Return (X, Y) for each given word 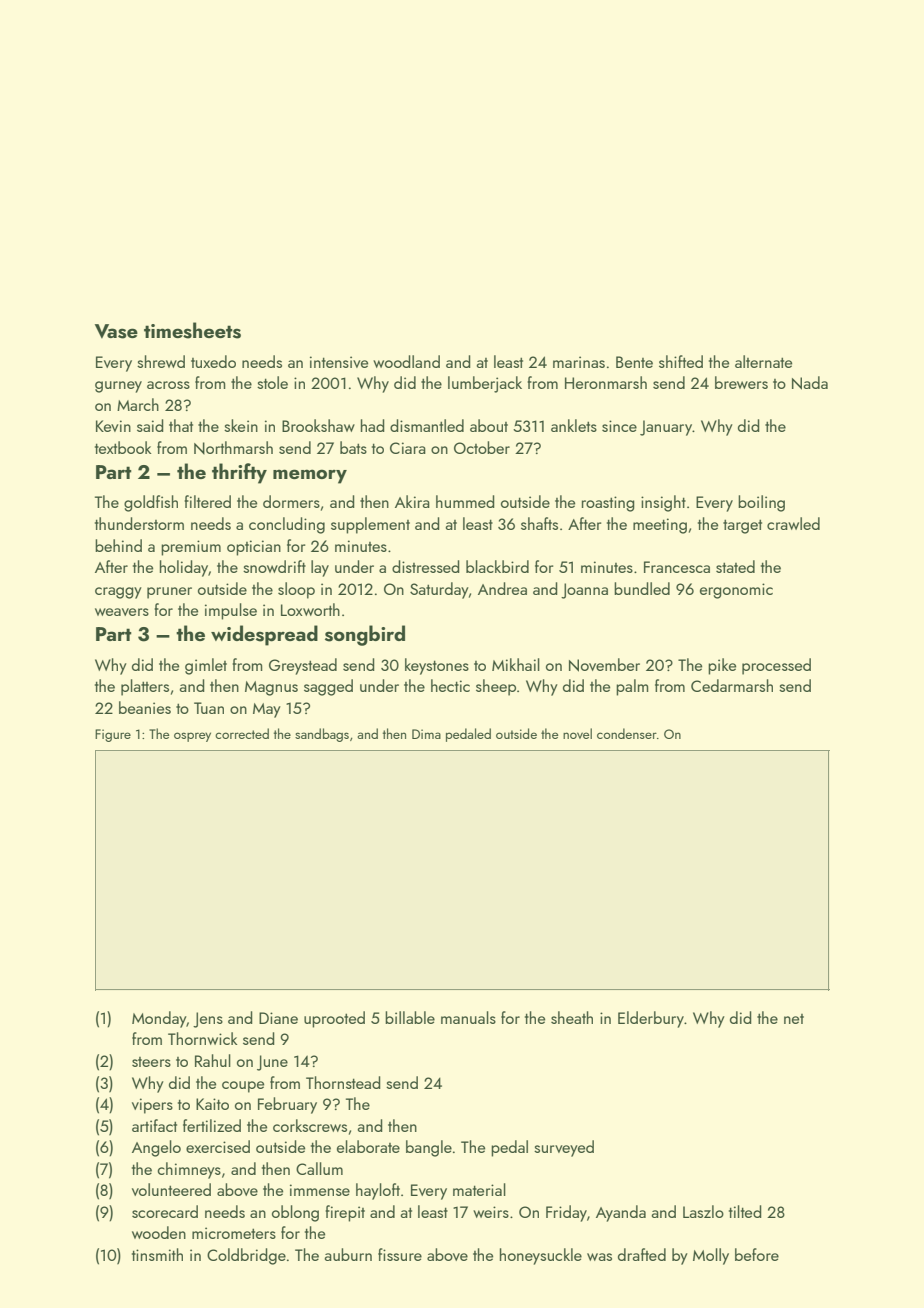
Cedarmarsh (732, 685)
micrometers (234, 1233)
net (794, 1019)
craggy (118, 593)
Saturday (439, 590)
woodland (406, 361)
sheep (496, 687)
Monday (159, 1019)
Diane (278, 1018)
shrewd (161, 361)
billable (410, 1017)
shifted (681, 361)
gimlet (206, 666)
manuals (468, 1017)
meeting (660, 526)
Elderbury (651, 1019)
